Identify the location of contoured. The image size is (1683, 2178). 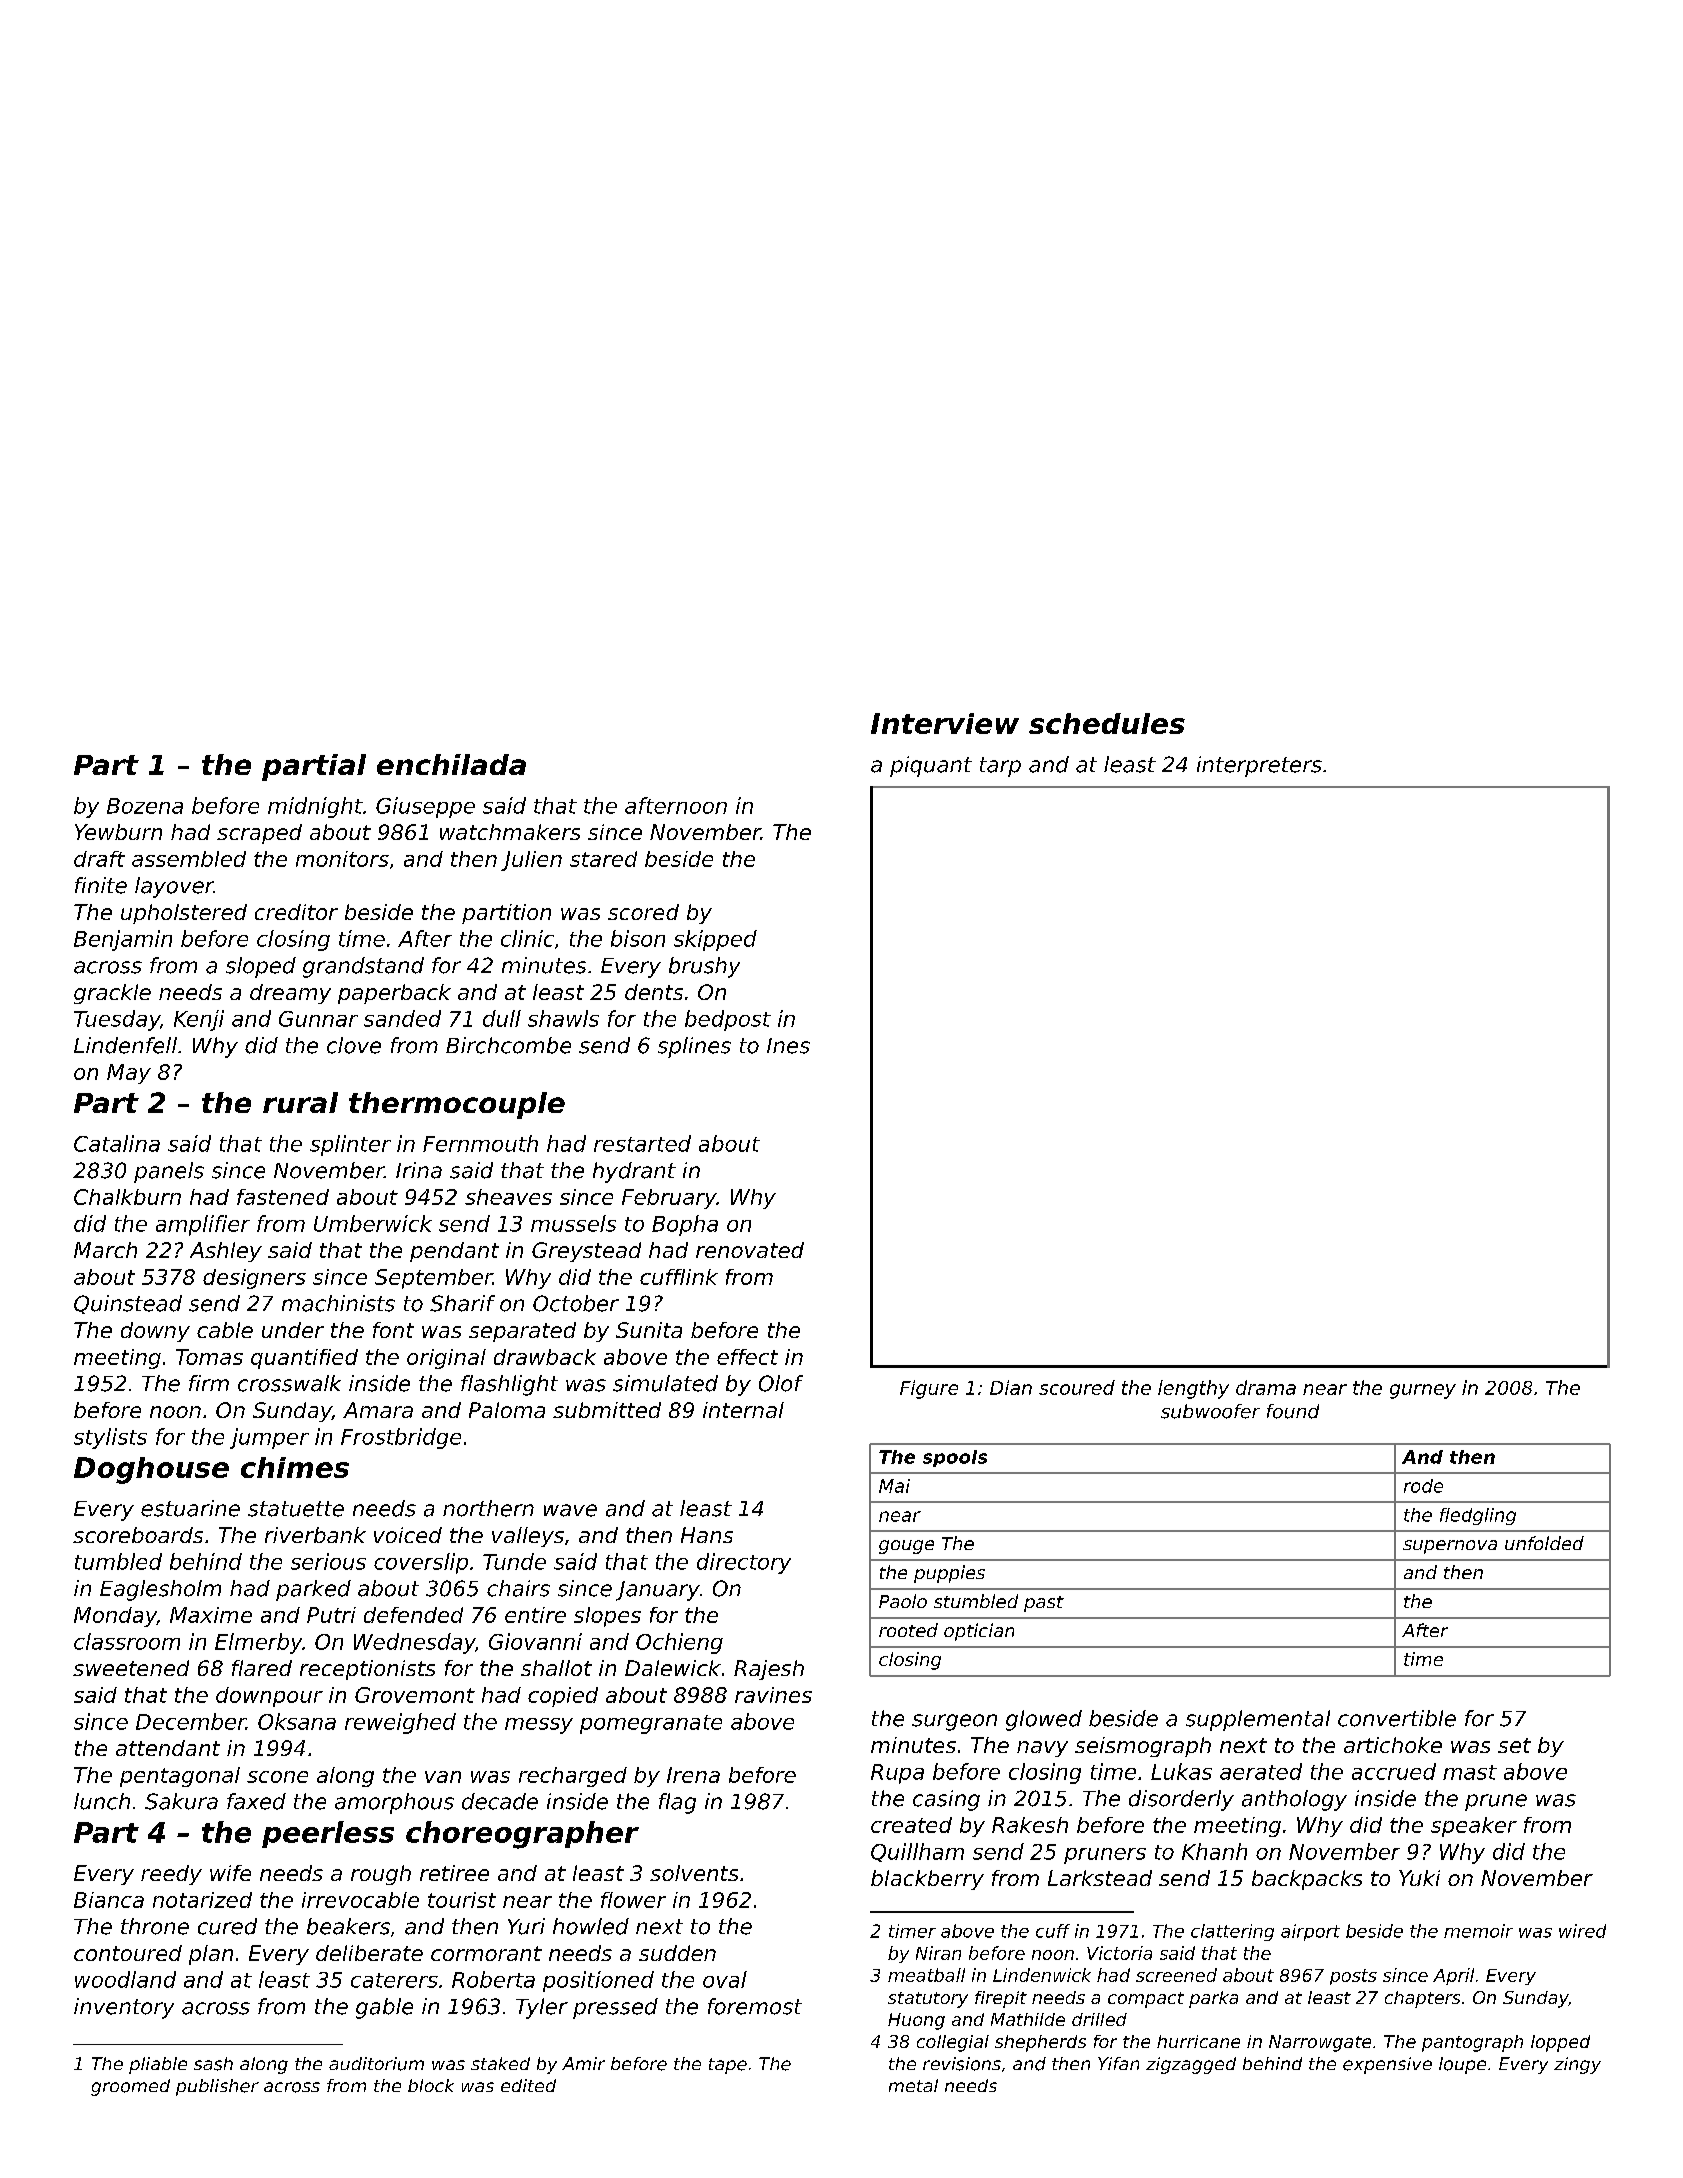
(128, 1953).
